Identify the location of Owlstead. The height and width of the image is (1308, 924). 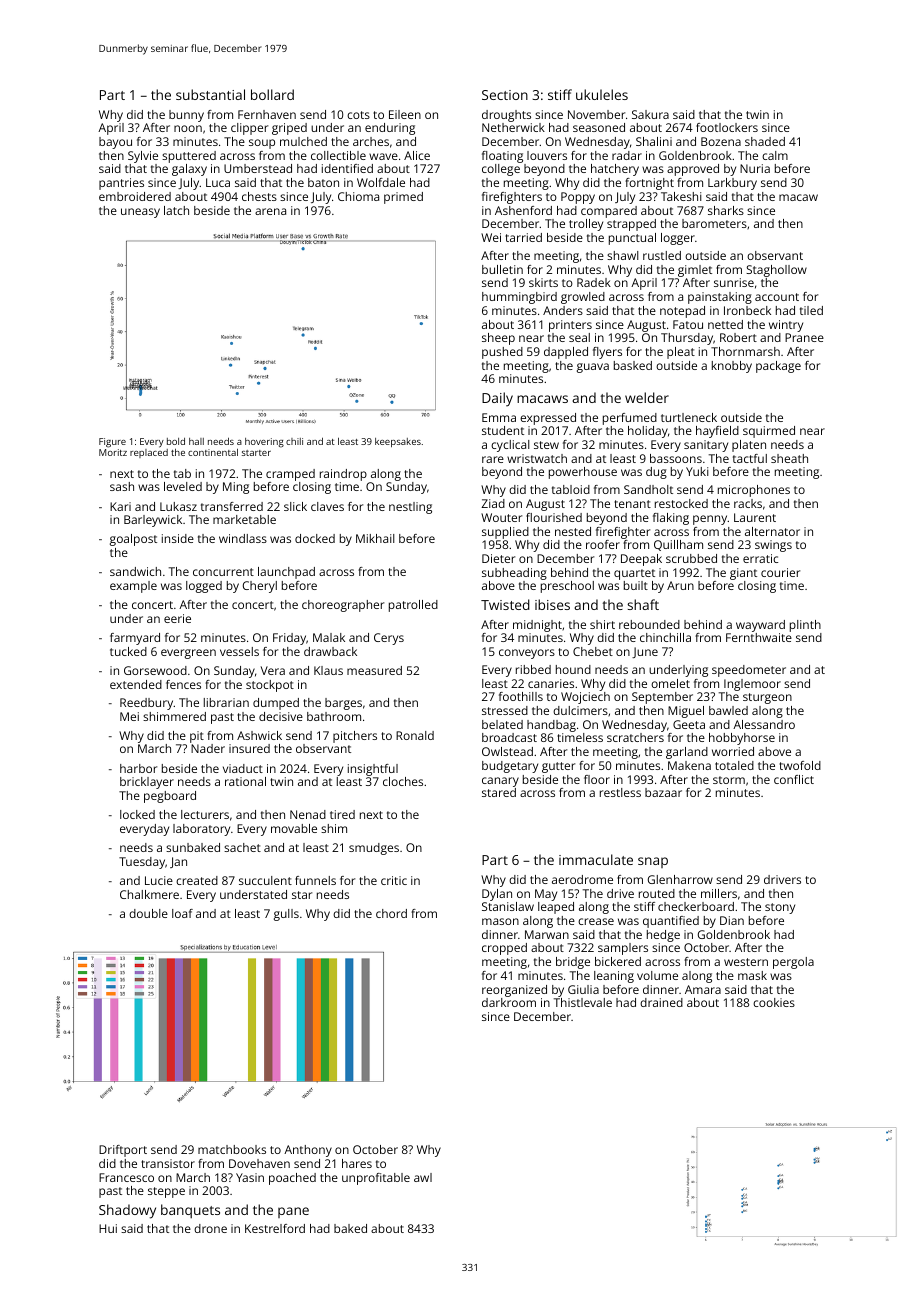
(507, 751).
